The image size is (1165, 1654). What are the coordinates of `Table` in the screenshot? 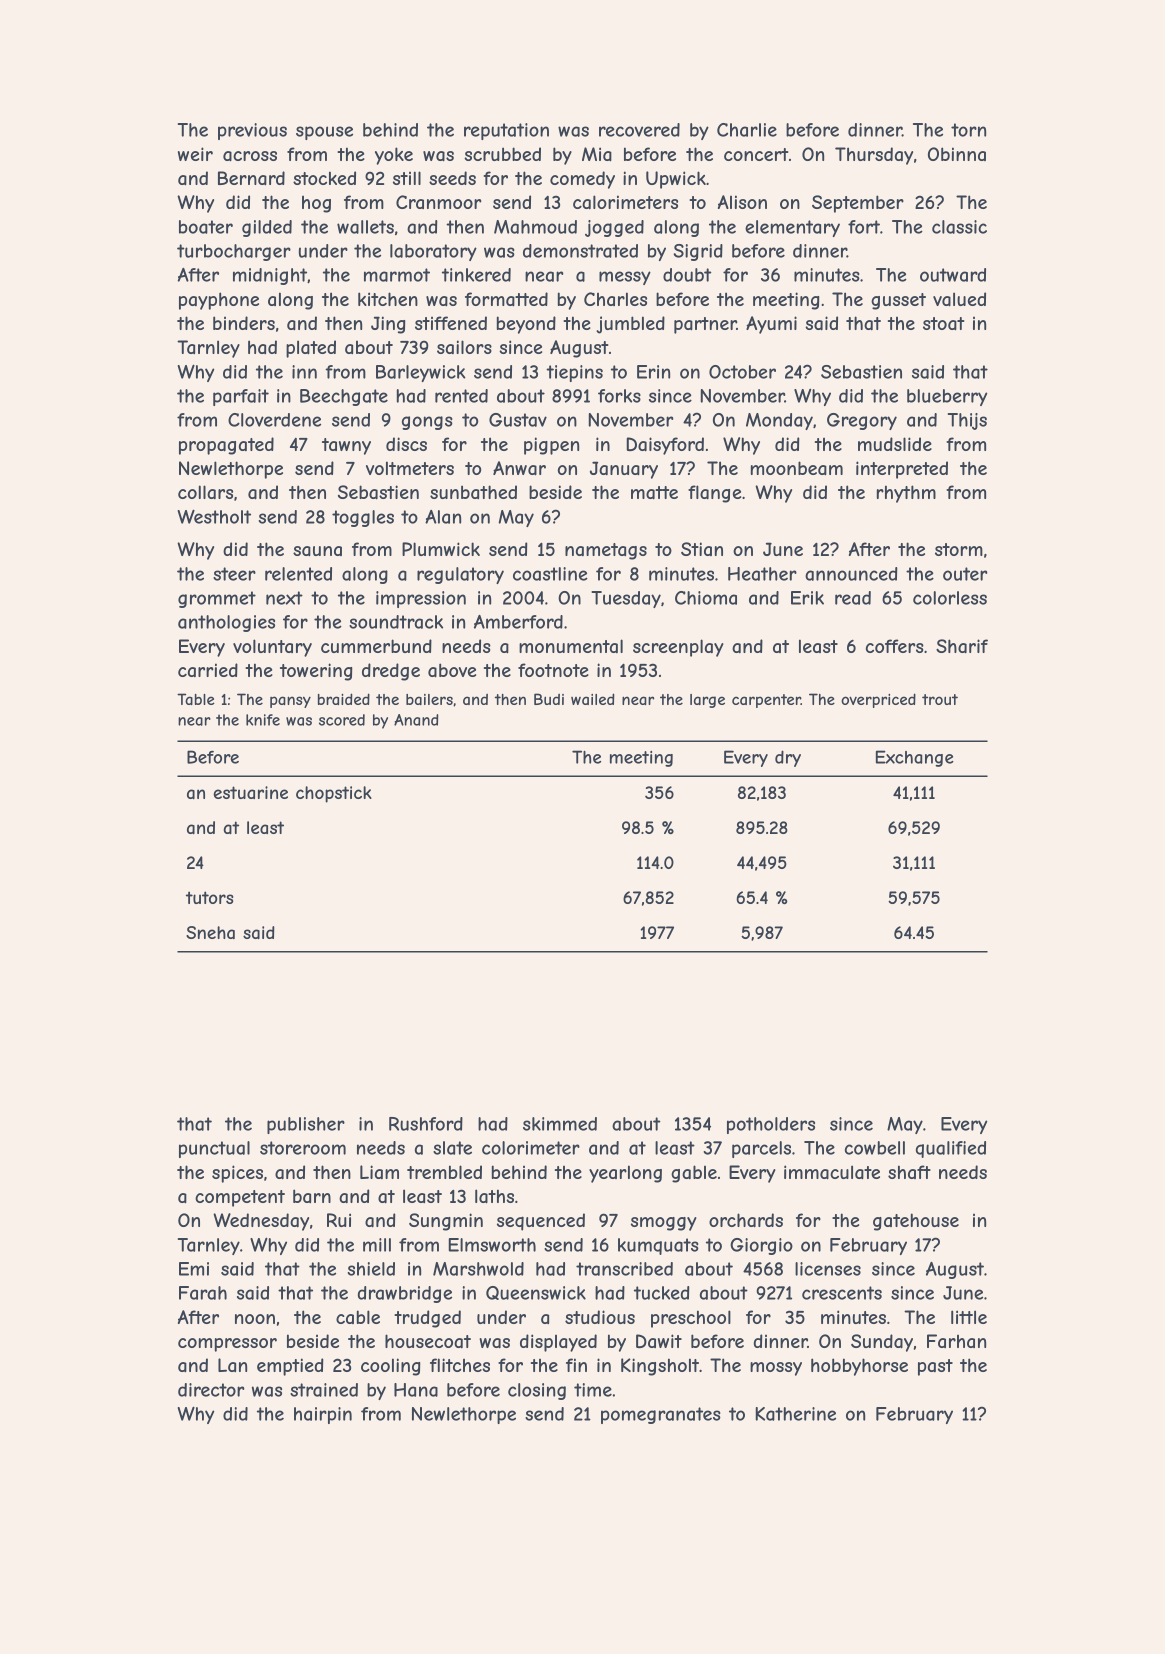 It's located at (196, 699).
